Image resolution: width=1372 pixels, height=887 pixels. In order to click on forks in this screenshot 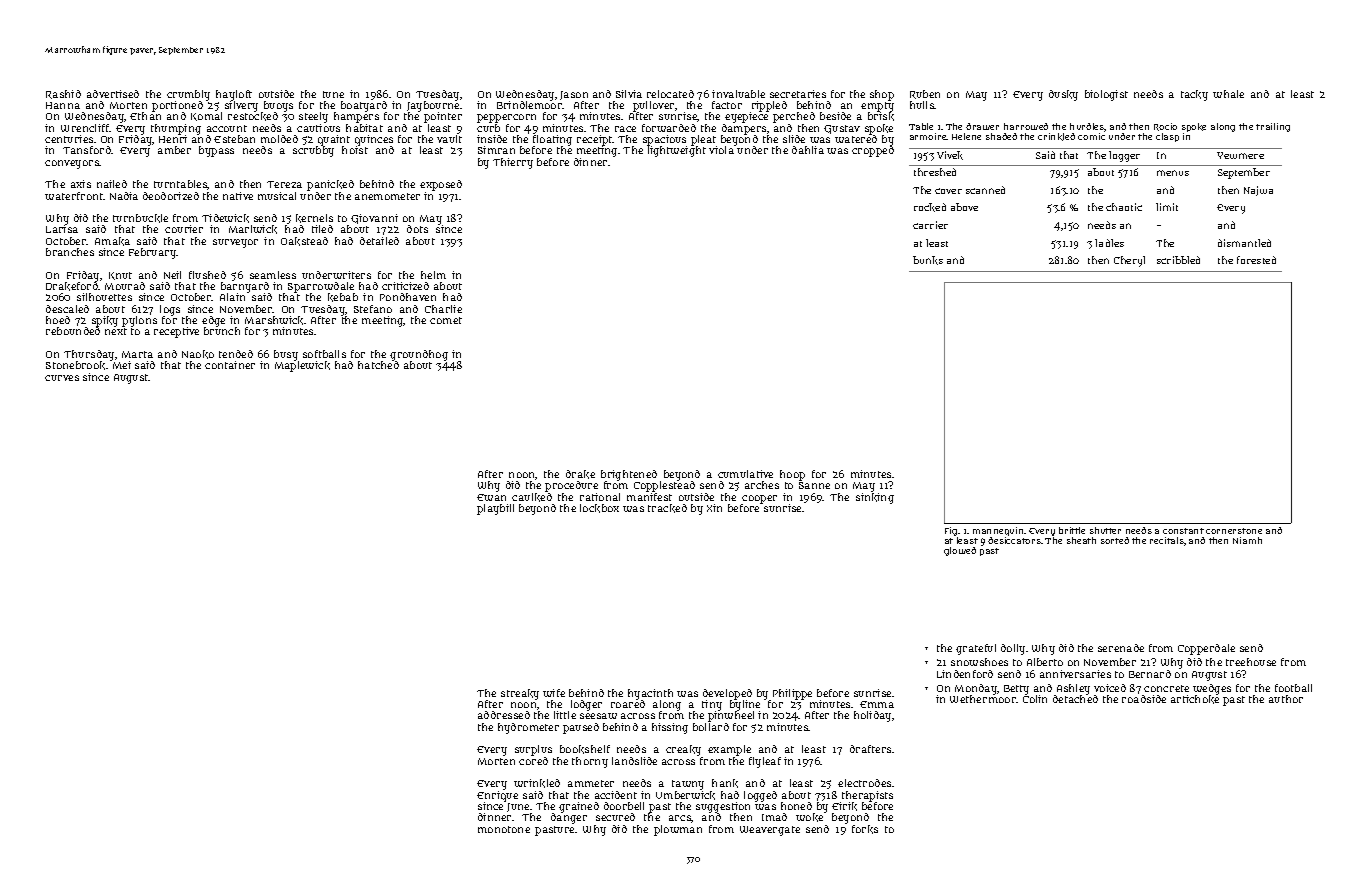, I will do `click(865, 829)`.
